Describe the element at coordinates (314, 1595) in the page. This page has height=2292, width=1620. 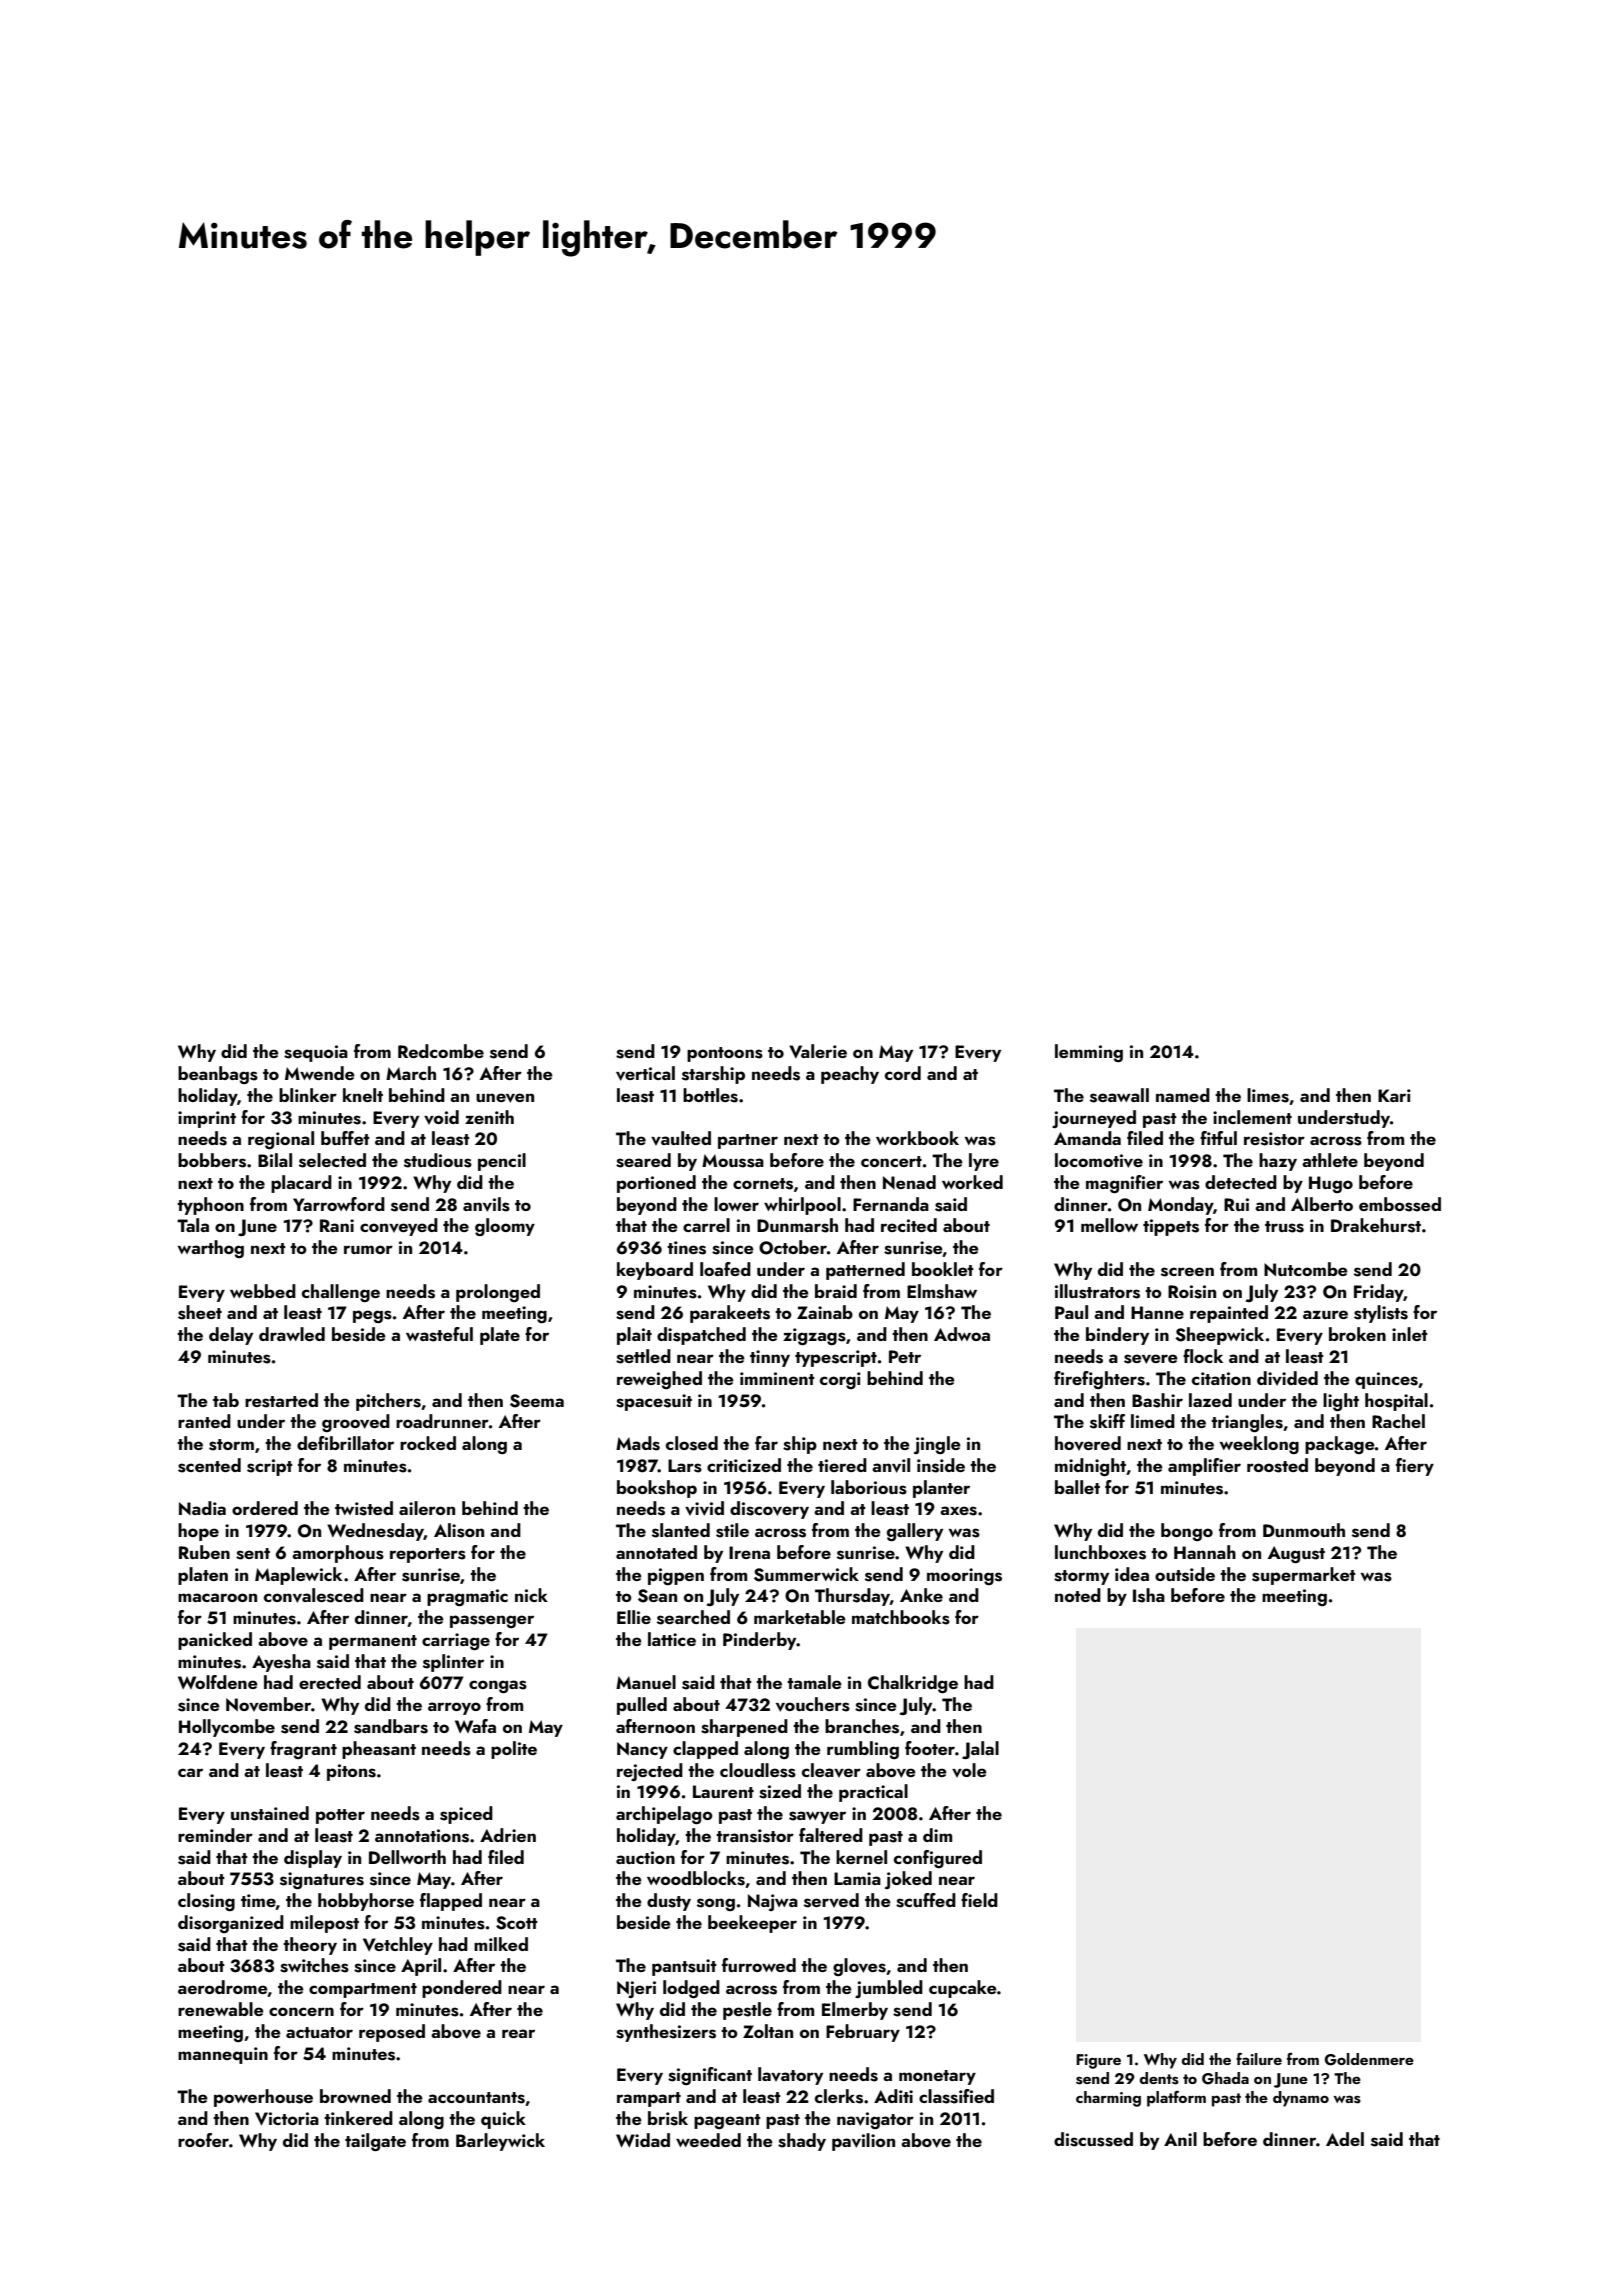
I see `convalesced` at that location.
